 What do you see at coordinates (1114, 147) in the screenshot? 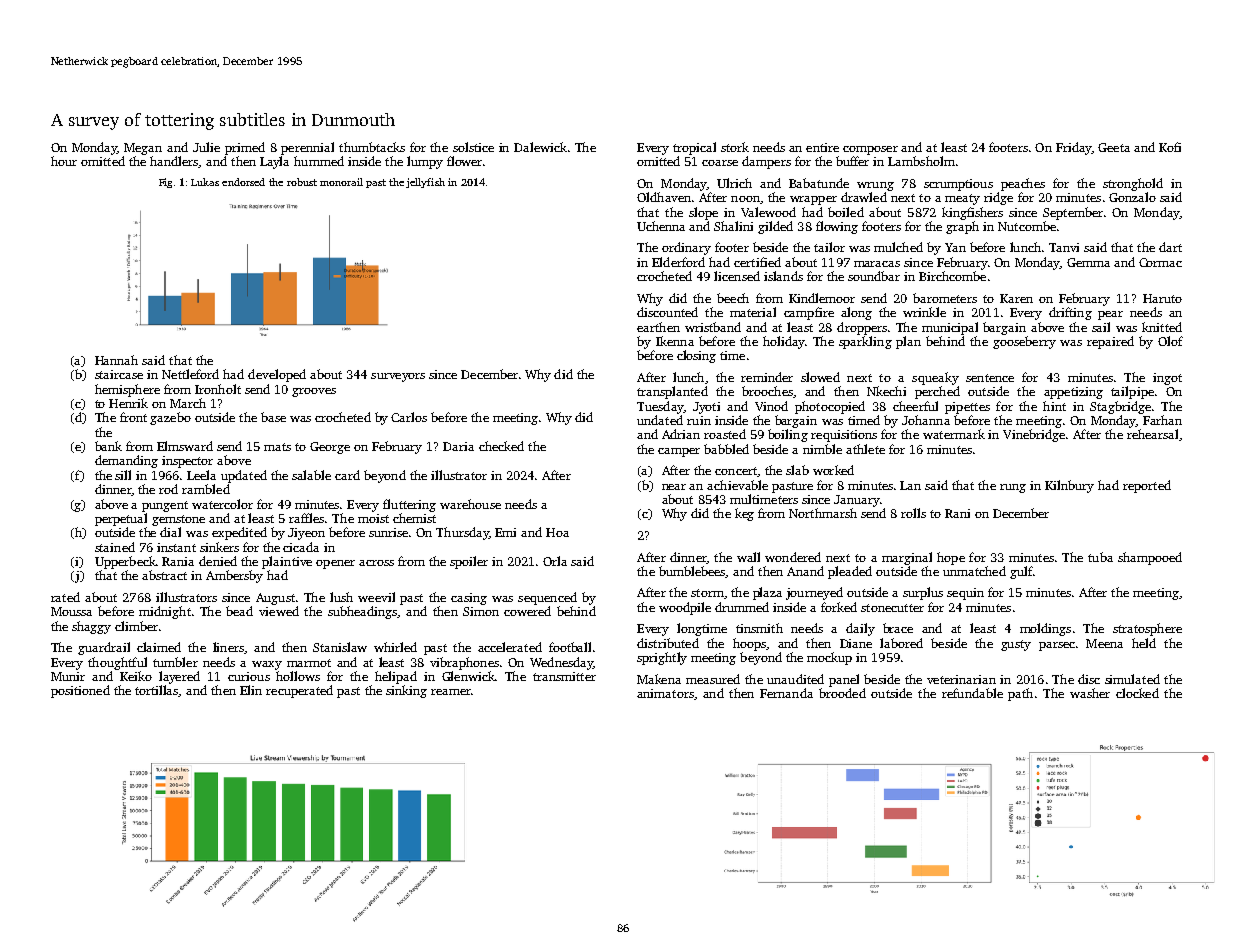
I see `Geeta` at bounding box center [1114, 147].
